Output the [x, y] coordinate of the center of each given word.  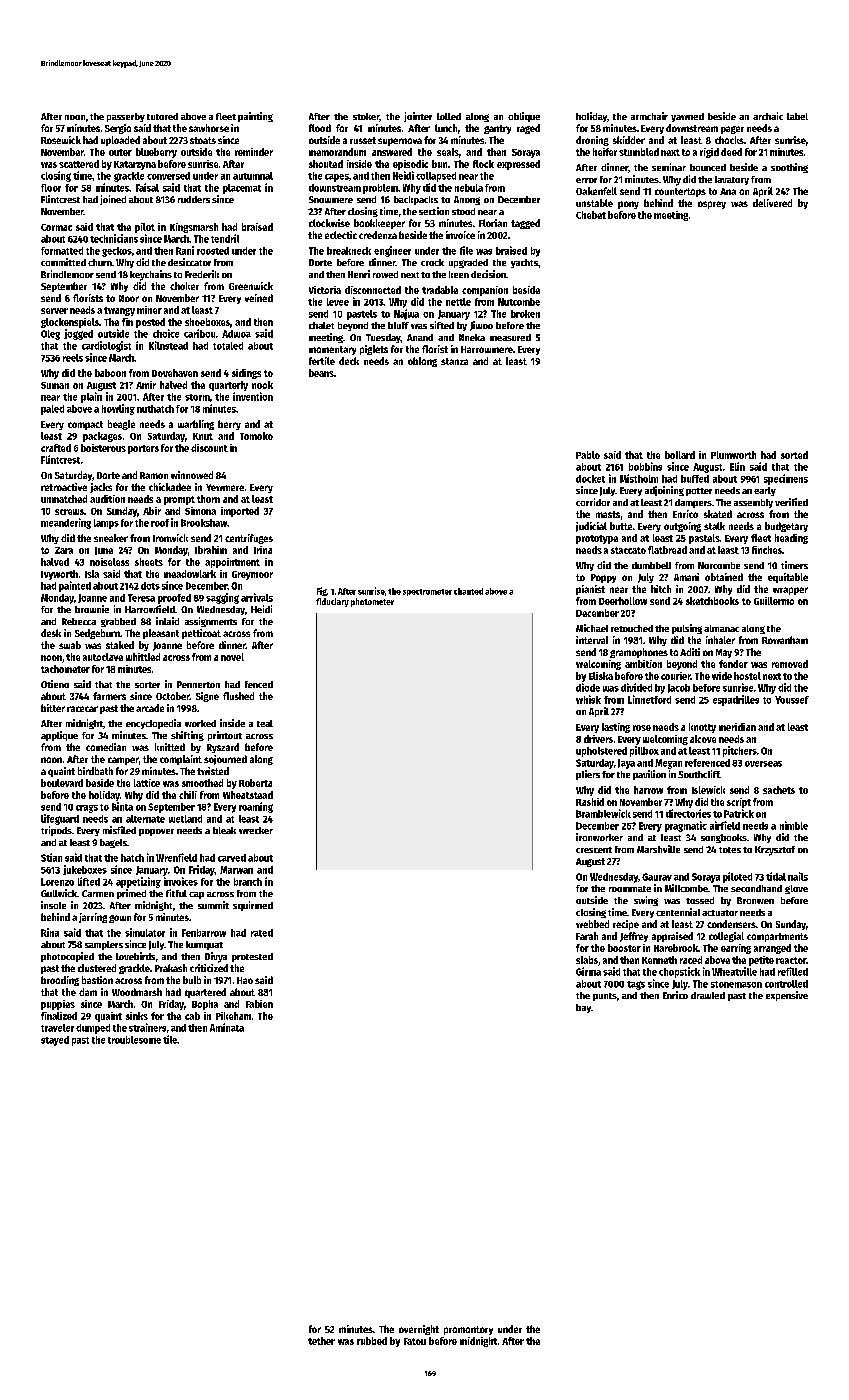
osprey [712, 205]
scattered [79, 164]
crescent [594, 850]
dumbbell [651, 565]
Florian [493, 223]
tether [321, 1341]
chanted [468, 591]
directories [688, 813]
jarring [93, 918]
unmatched [64, 499]
